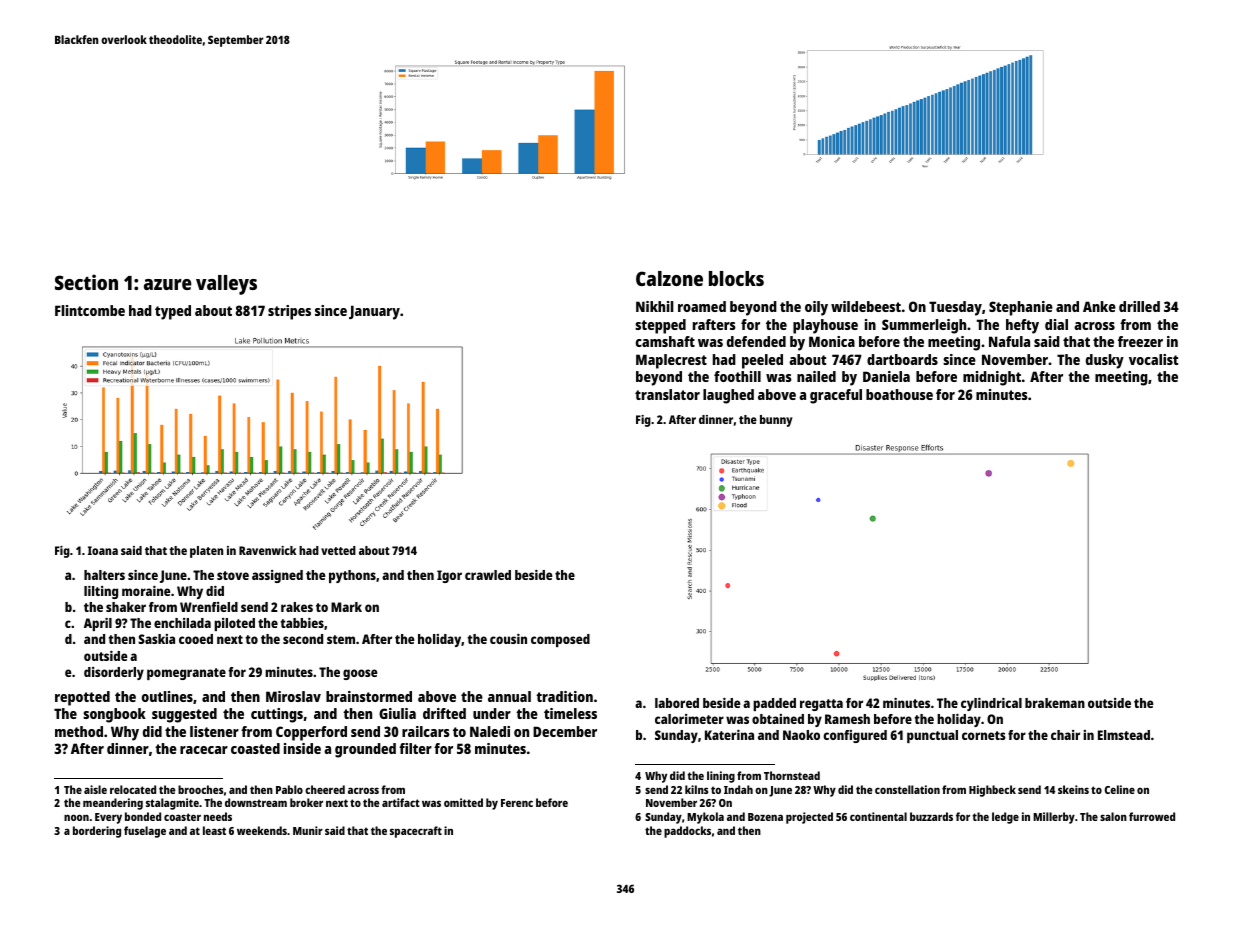 Image resolution: width=1233 pixels, height=952 pixels. I want to click on least, so click(214, 830).
